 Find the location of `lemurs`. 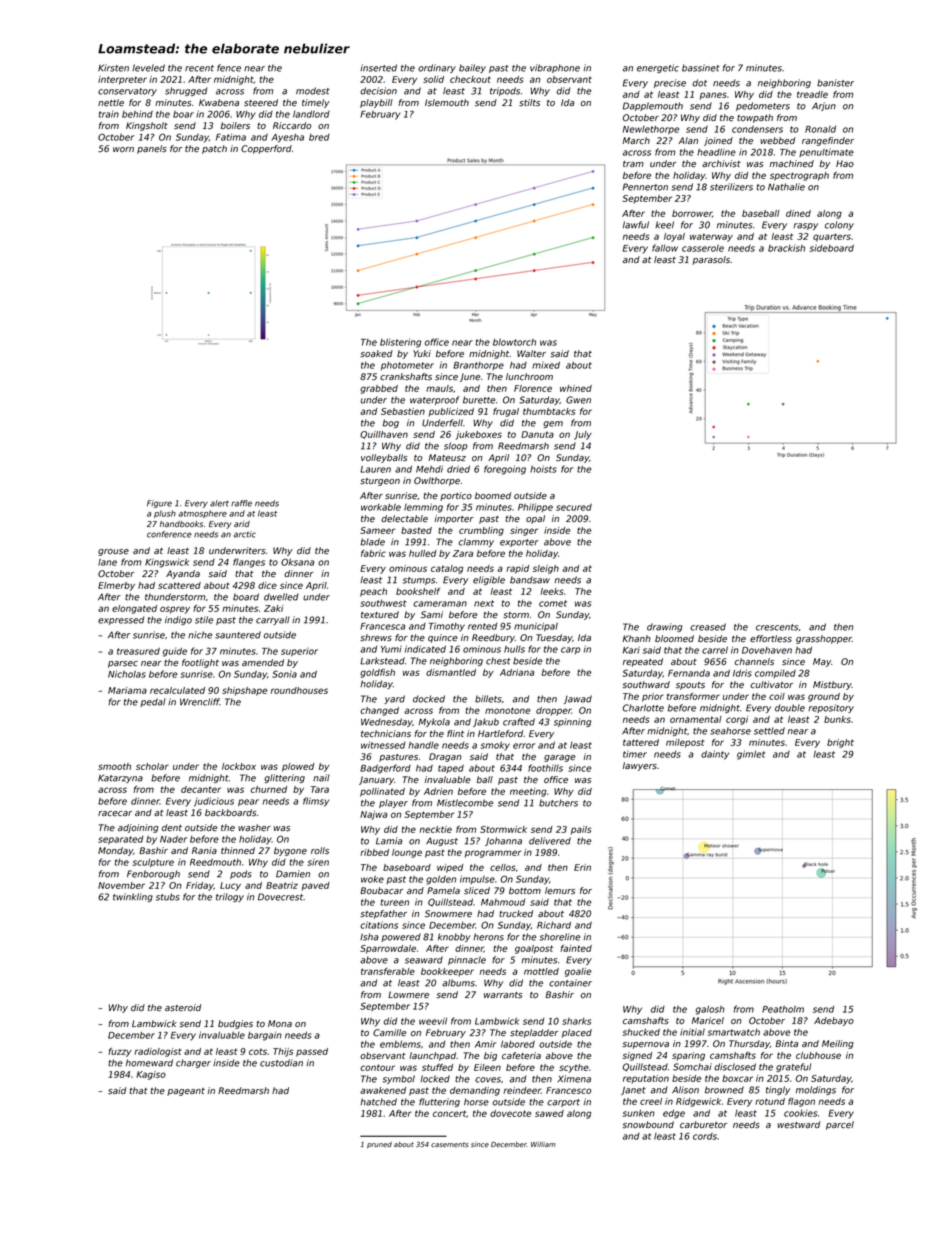

lemurs is located at coordinates (560, 890).
